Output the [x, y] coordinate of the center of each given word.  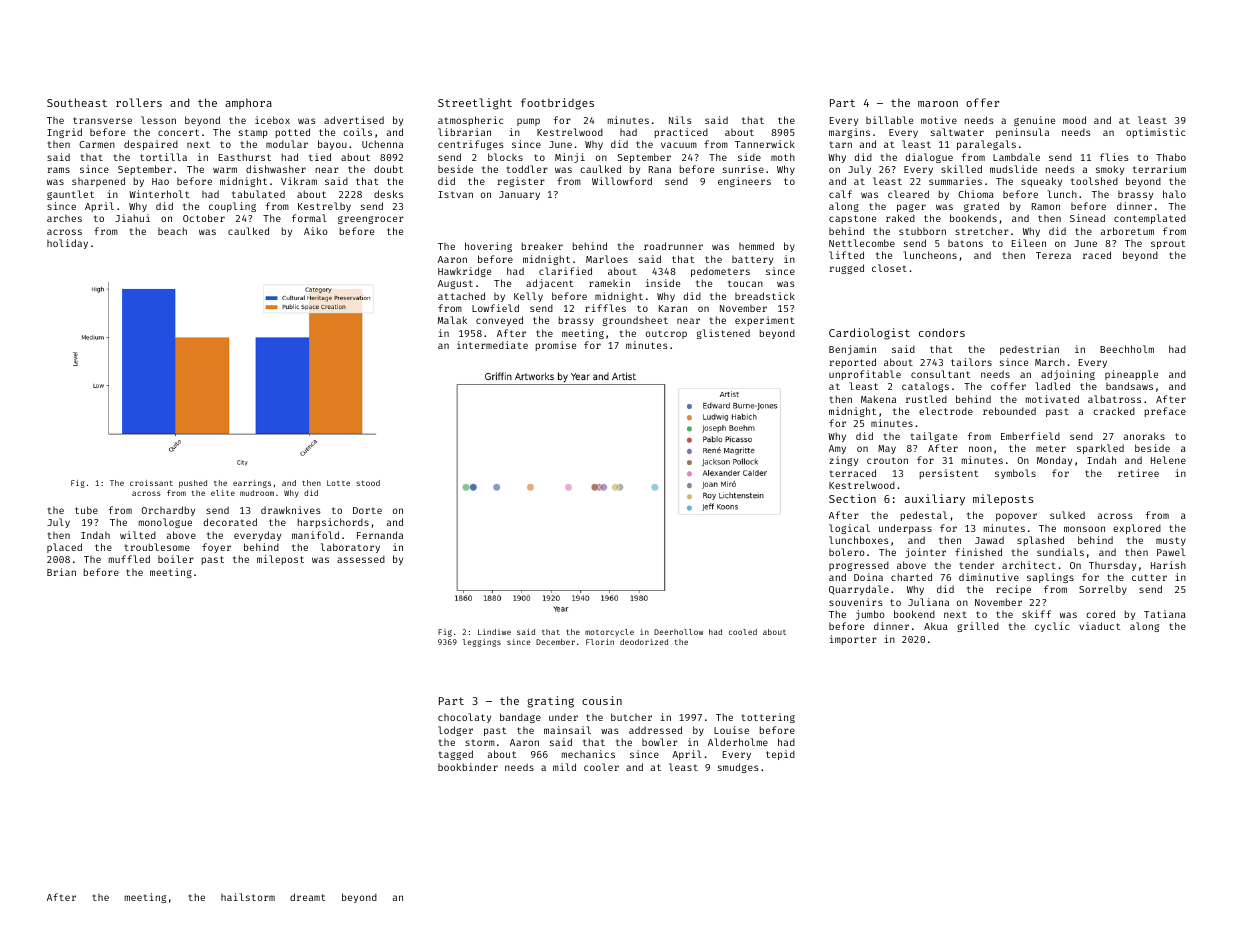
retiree [1138, 473]
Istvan [455, 194]
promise [556, 346]
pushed [193, 484]
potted [293, 133]
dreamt [307, 897]
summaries [955, 181]
